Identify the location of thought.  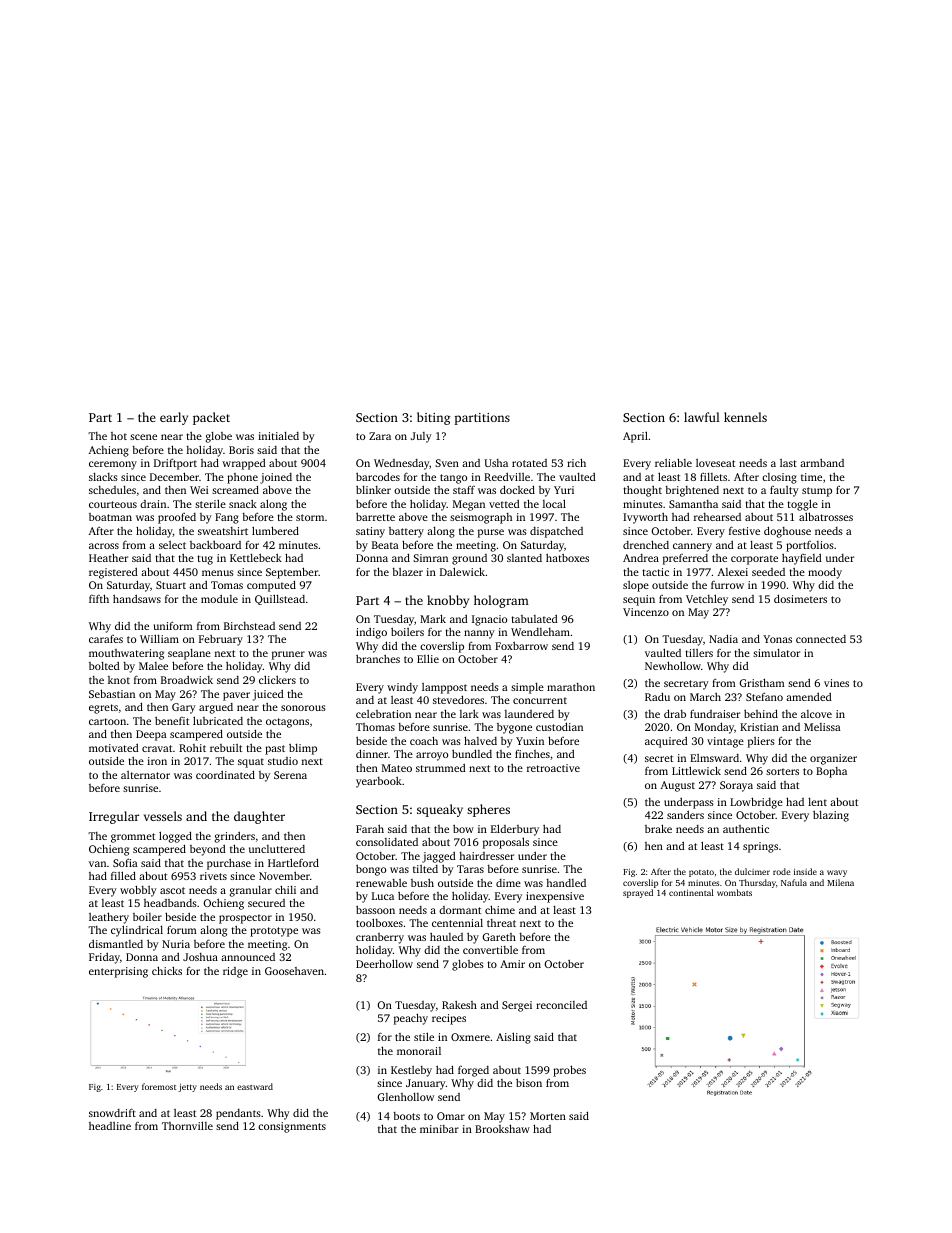
(642, 491).
